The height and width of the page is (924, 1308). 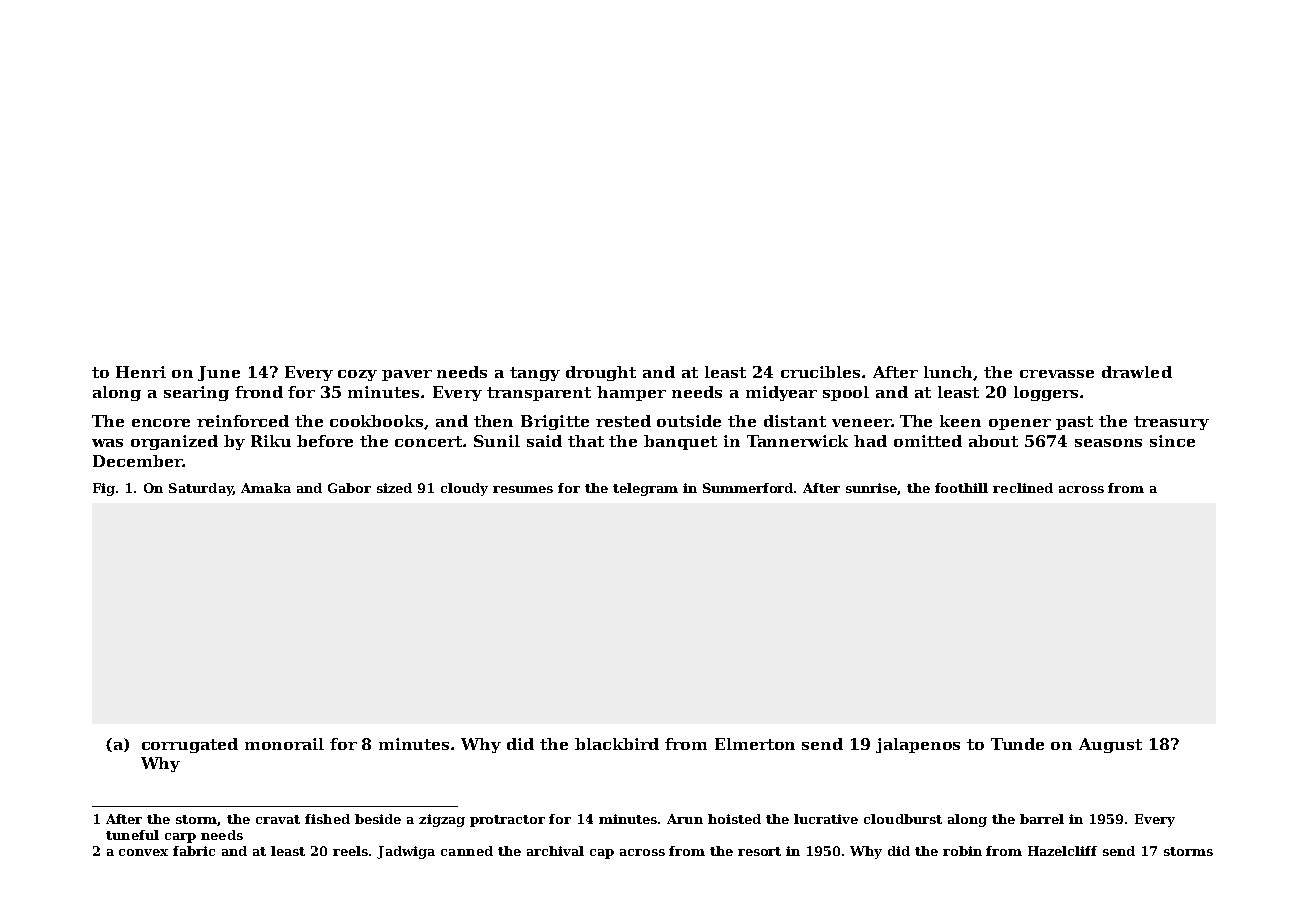 I want to click on cloudy, so click(x=464, y=489).
